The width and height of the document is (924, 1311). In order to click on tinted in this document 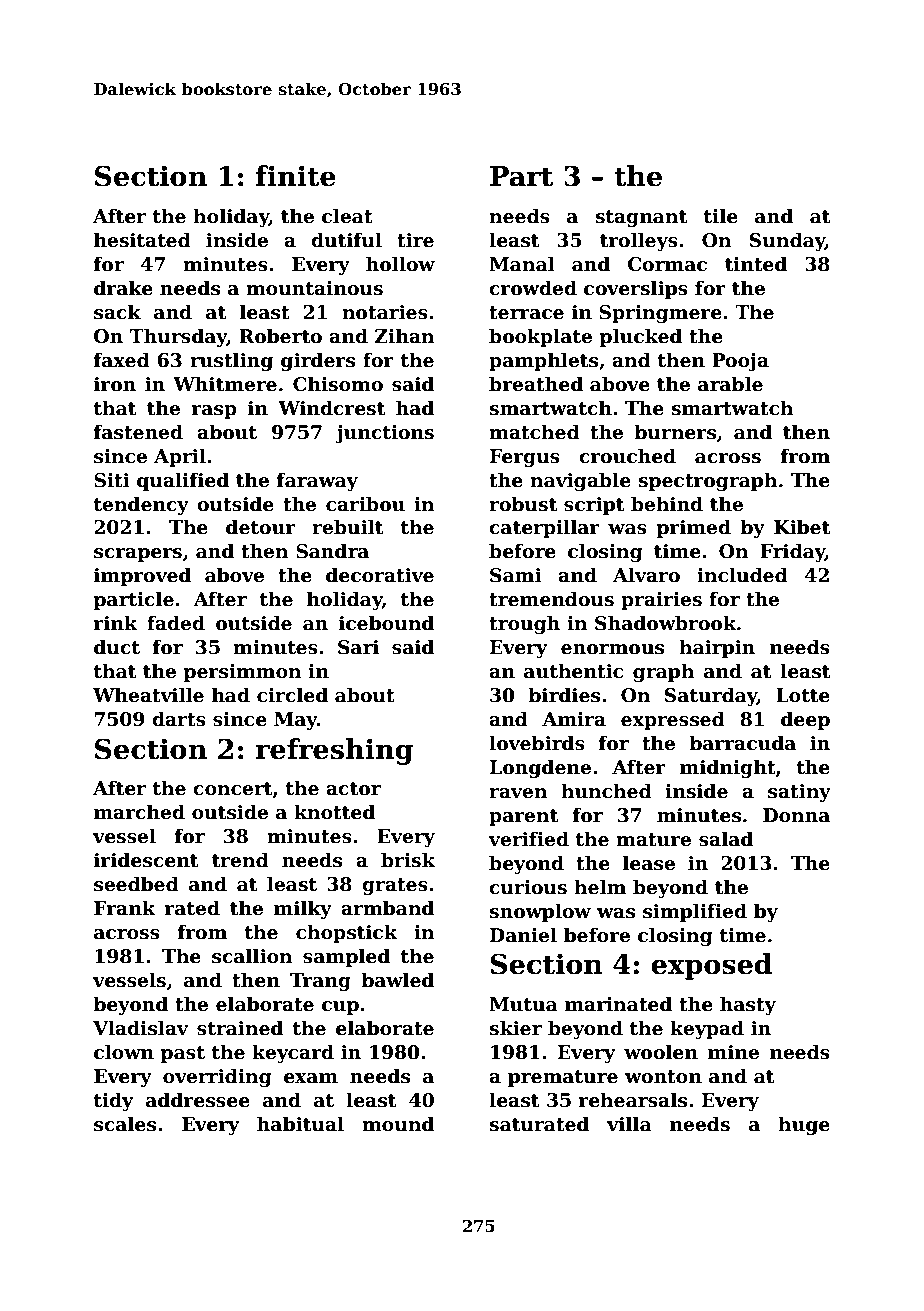, I will do `click(756, 264)`.
